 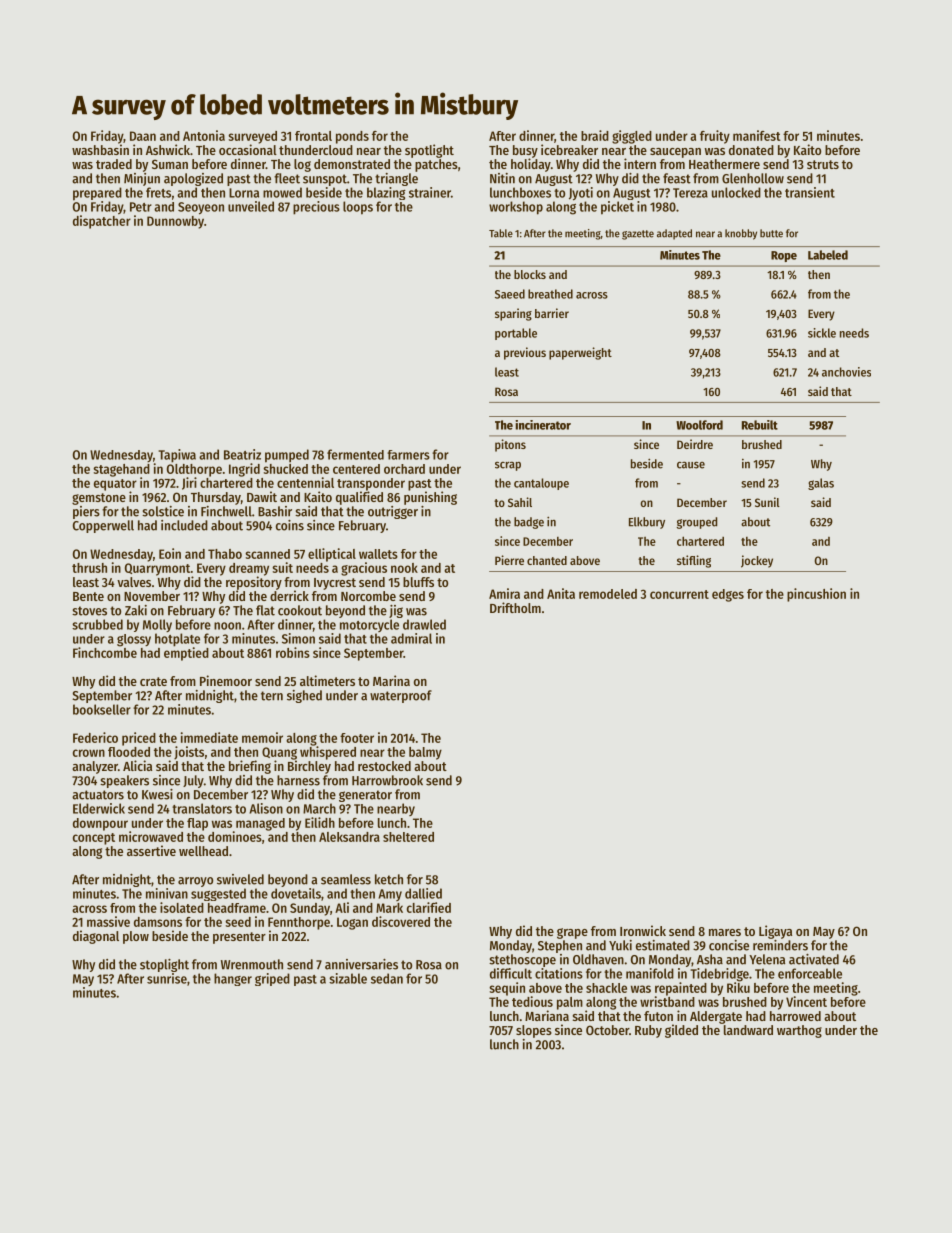 What do you see at coordinates (816, 595) in the document?
I see `pincushion` at bounding box center [816, 595].
